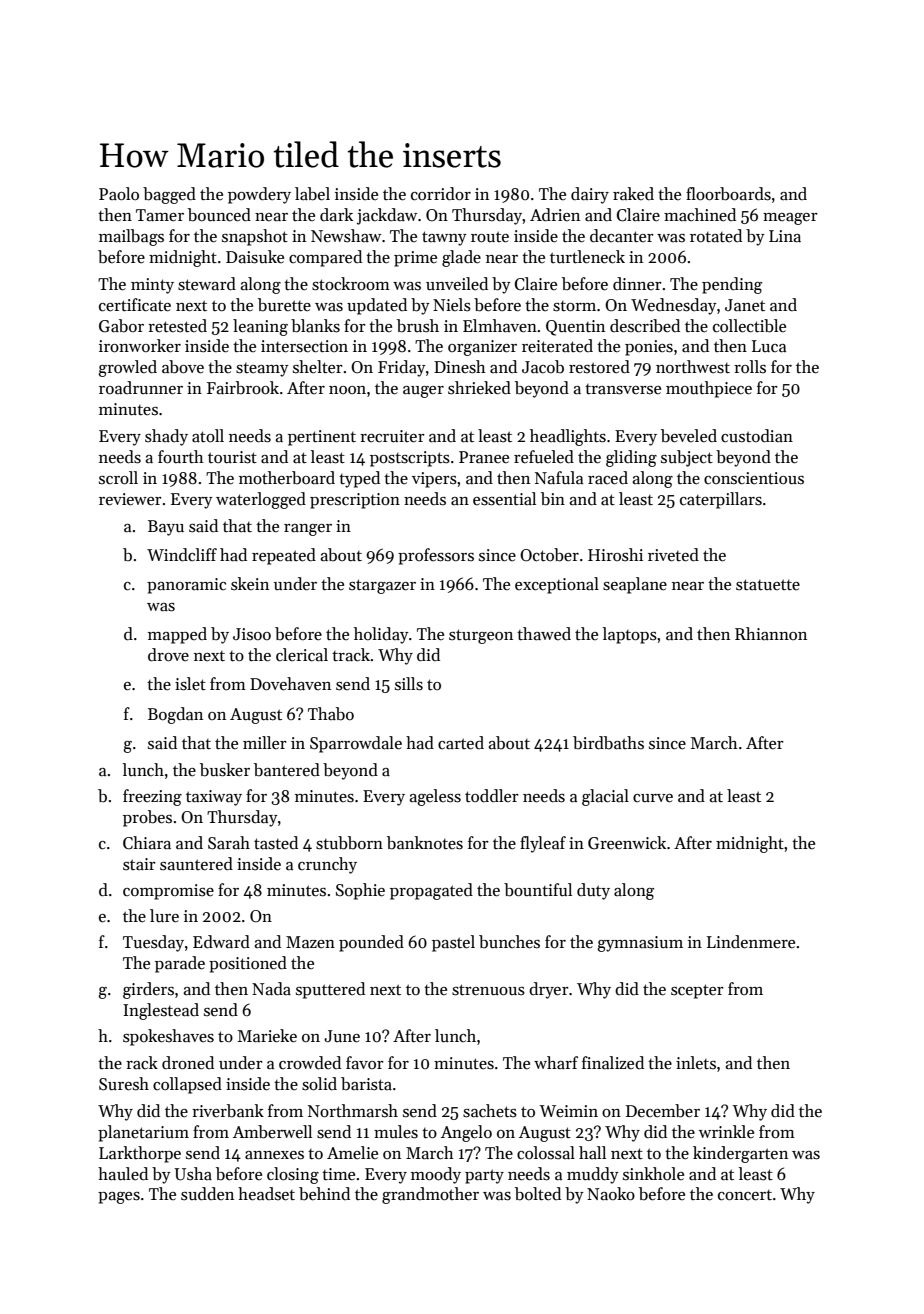 This screenshot has width=924, height=1314. I want to click on favor, so click(365, 1063).
